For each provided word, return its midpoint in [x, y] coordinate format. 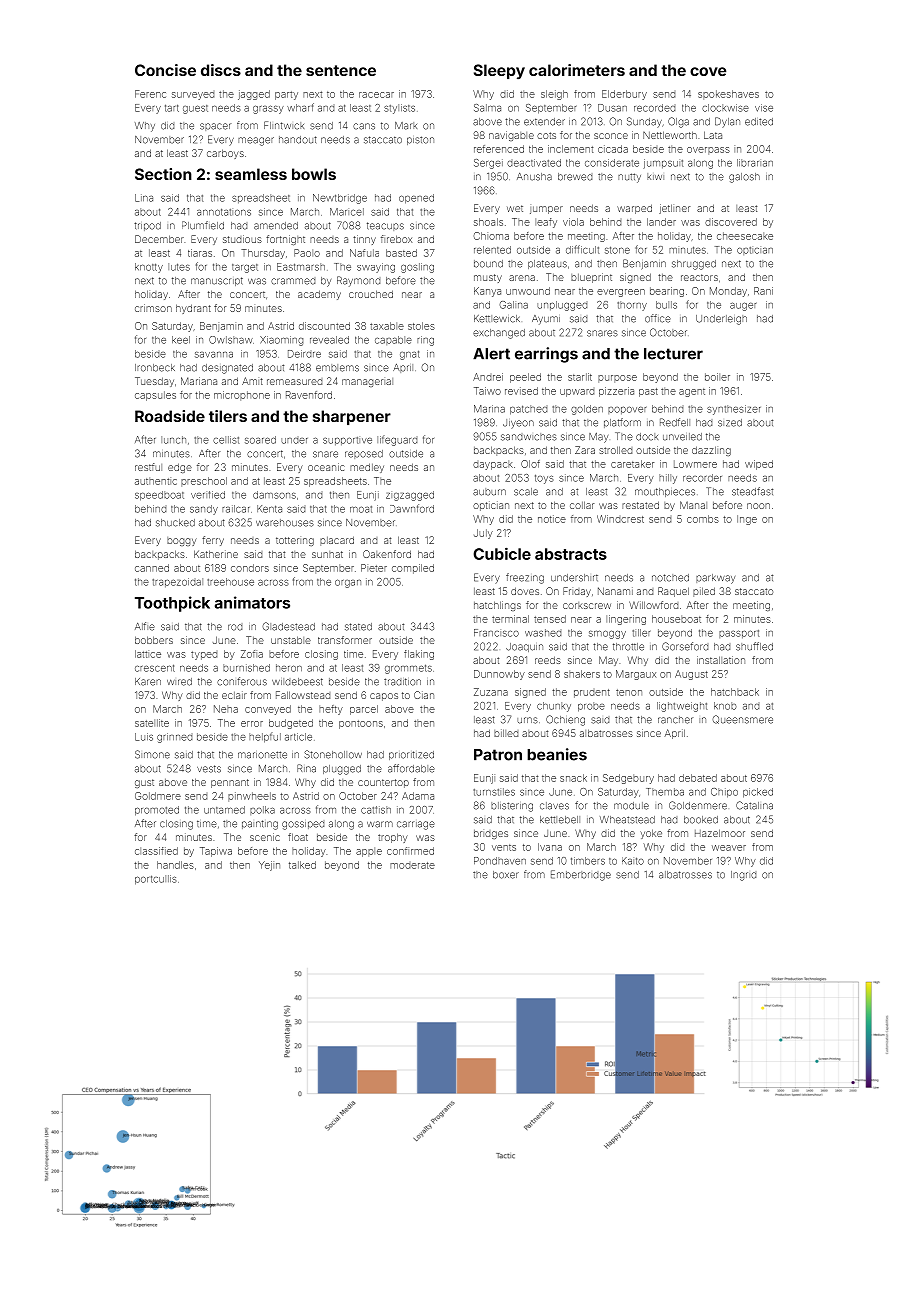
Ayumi [546, 320]
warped [634, 209]
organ [348, 583]
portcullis [156, 880]
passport [739, 634]
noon [758, 506]
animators [252, 602]
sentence [341, 70]
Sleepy [499, 71]
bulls [666, 305]
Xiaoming [281, 341]
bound [488, 264]
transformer [345, 640]
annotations [224, 212]
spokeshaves [728, 95]
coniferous [242, 681]
